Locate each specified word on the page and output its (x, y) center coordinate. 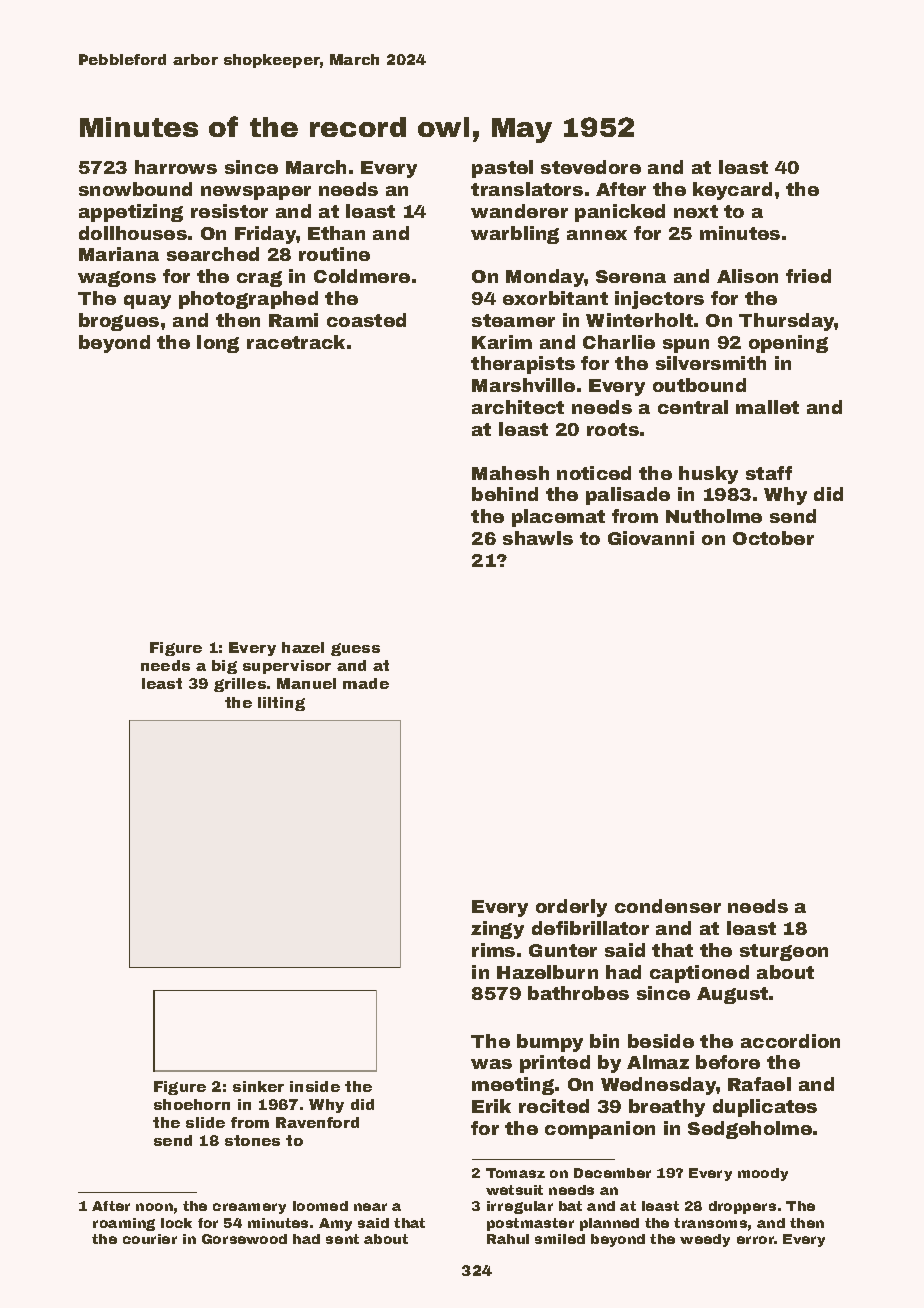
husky (708, 475)
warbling (515, 235)
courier (150, 1239)
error (755, 1240)
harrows (176, 167)
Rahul (508, 1239)
